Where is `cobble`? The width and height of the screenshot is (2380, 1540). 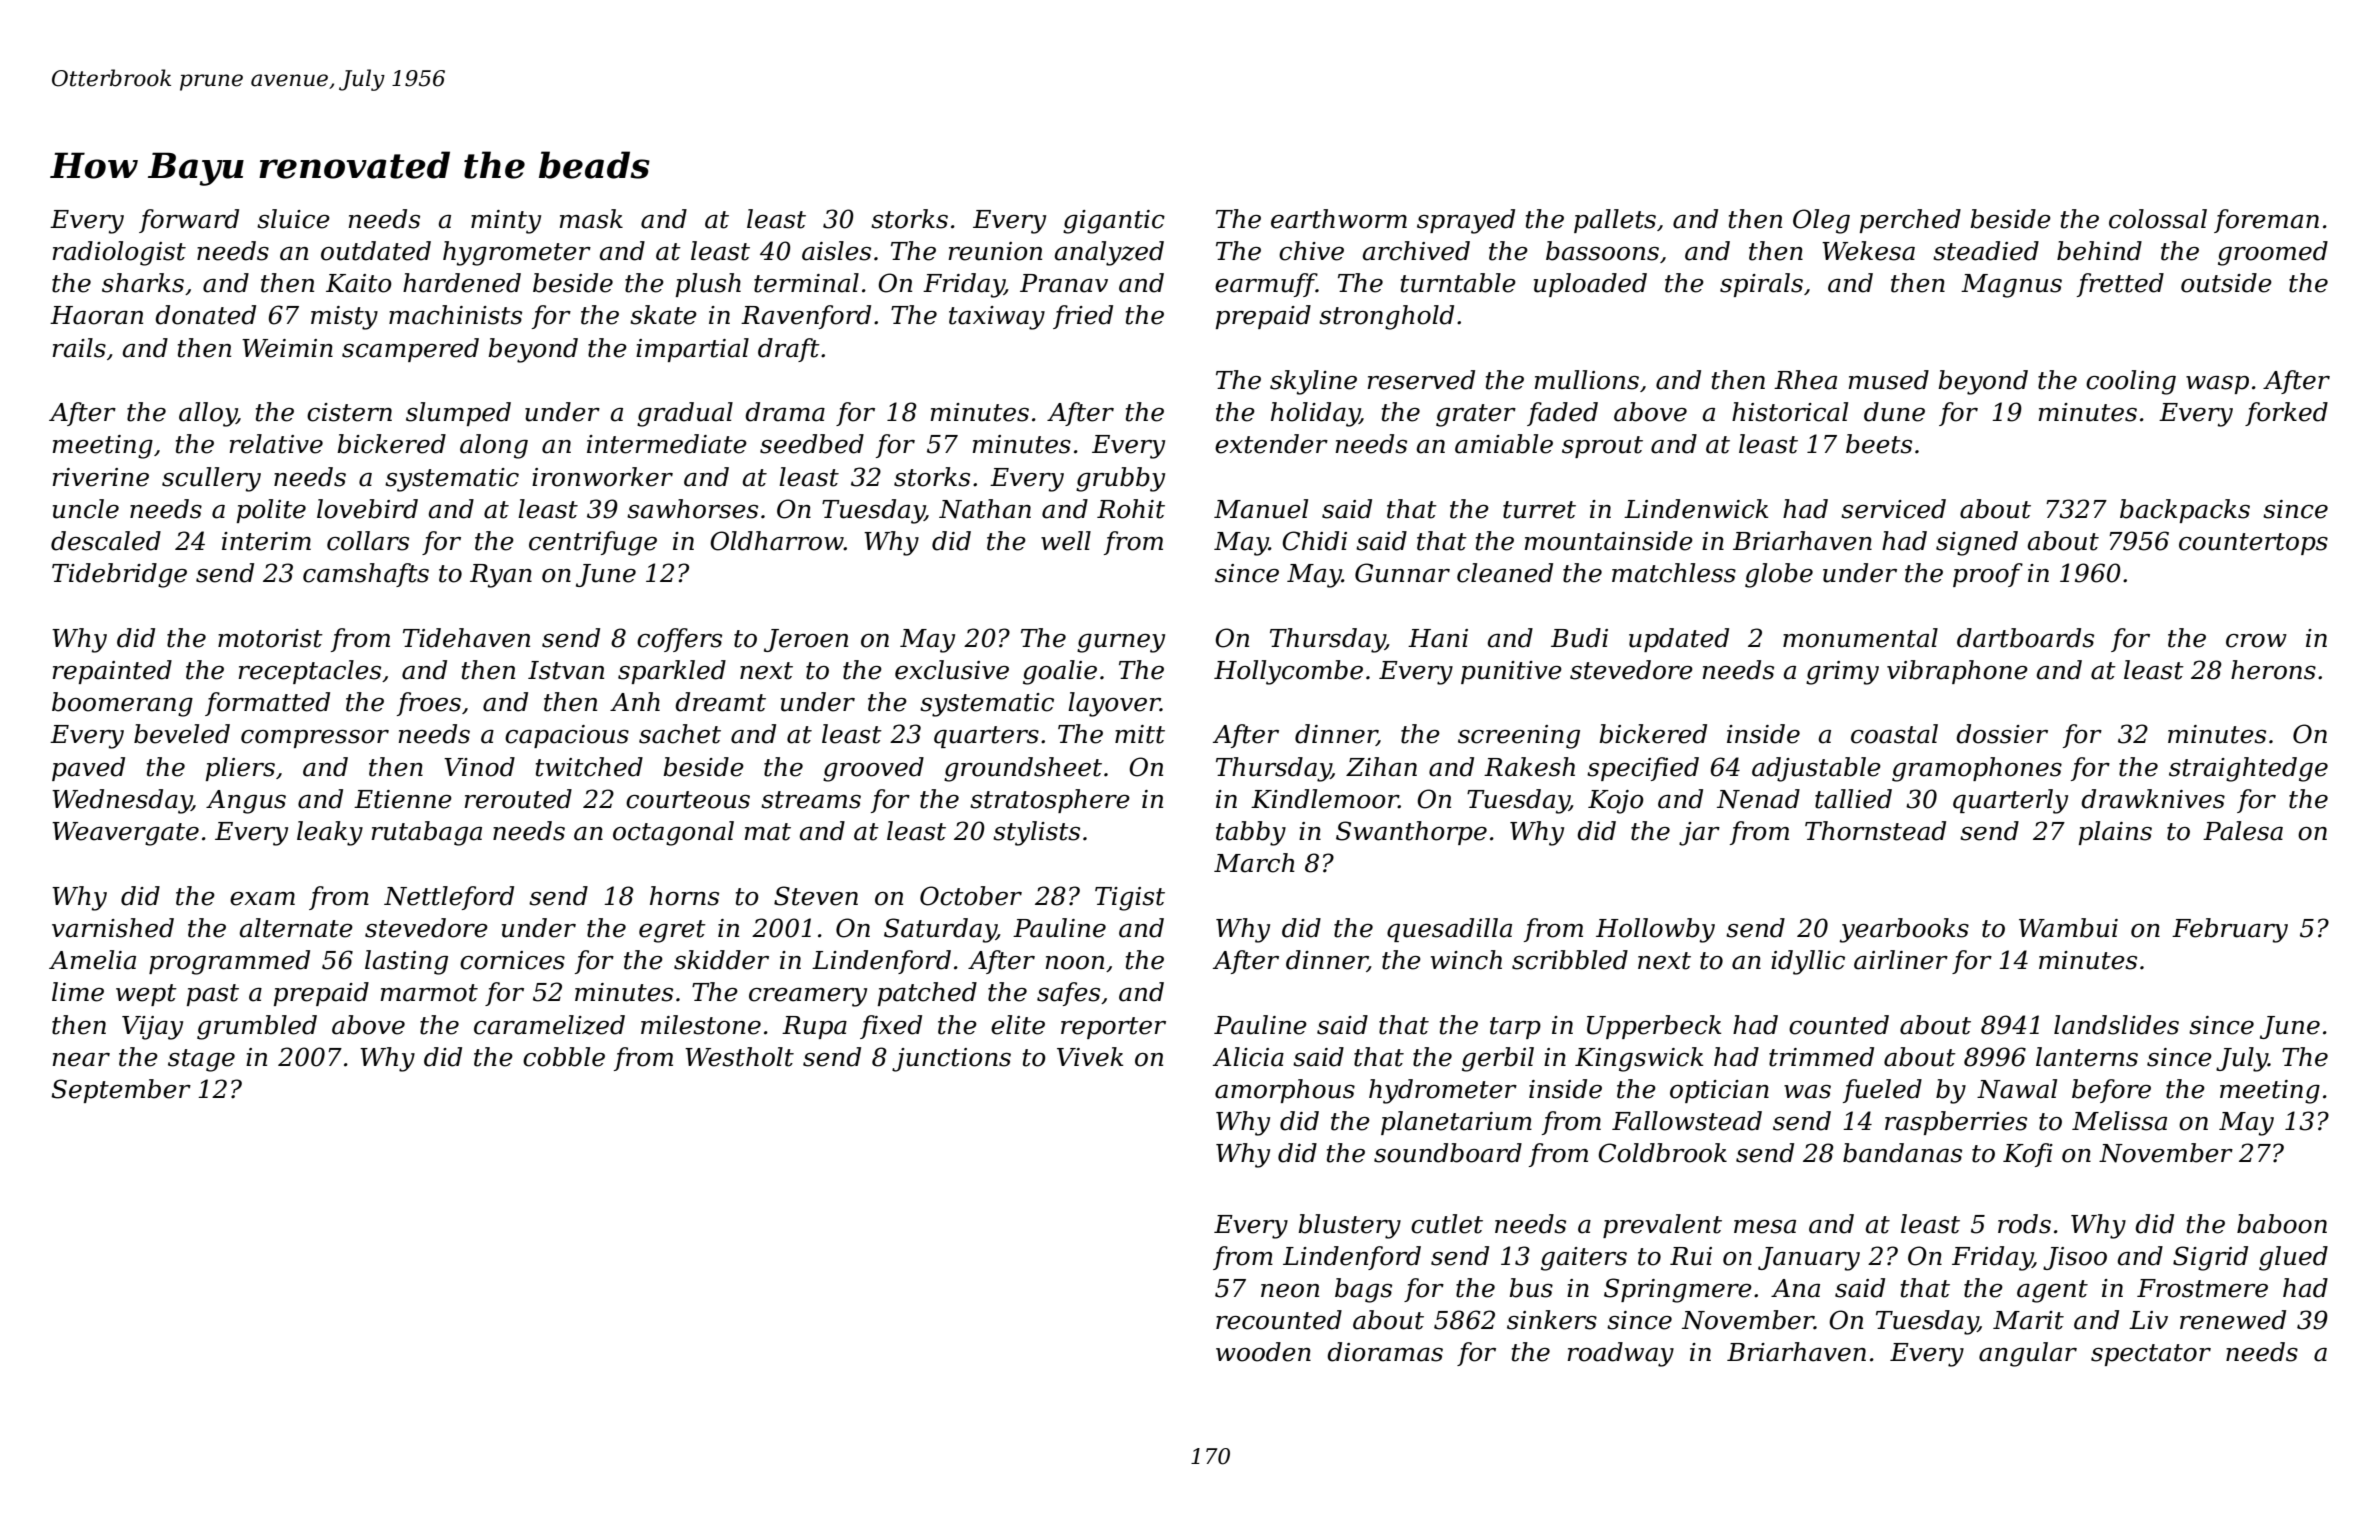 cobble is located at coordinates (564, 1057).
